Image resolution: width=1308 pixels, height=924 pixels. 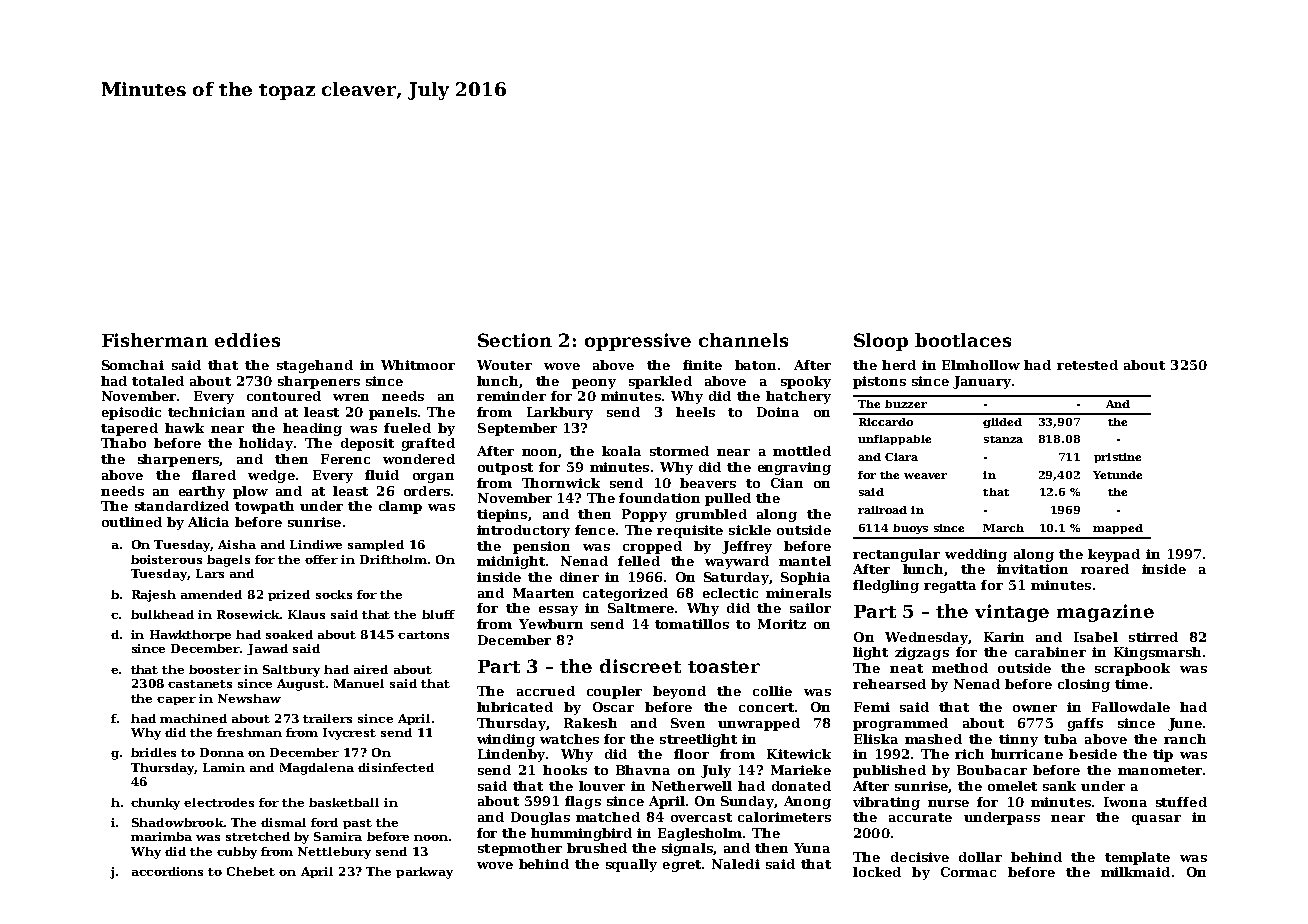 What do you see at coordinates (743, 340) in the screenshot?
I see `channels` at bounding box center [743, 340].
